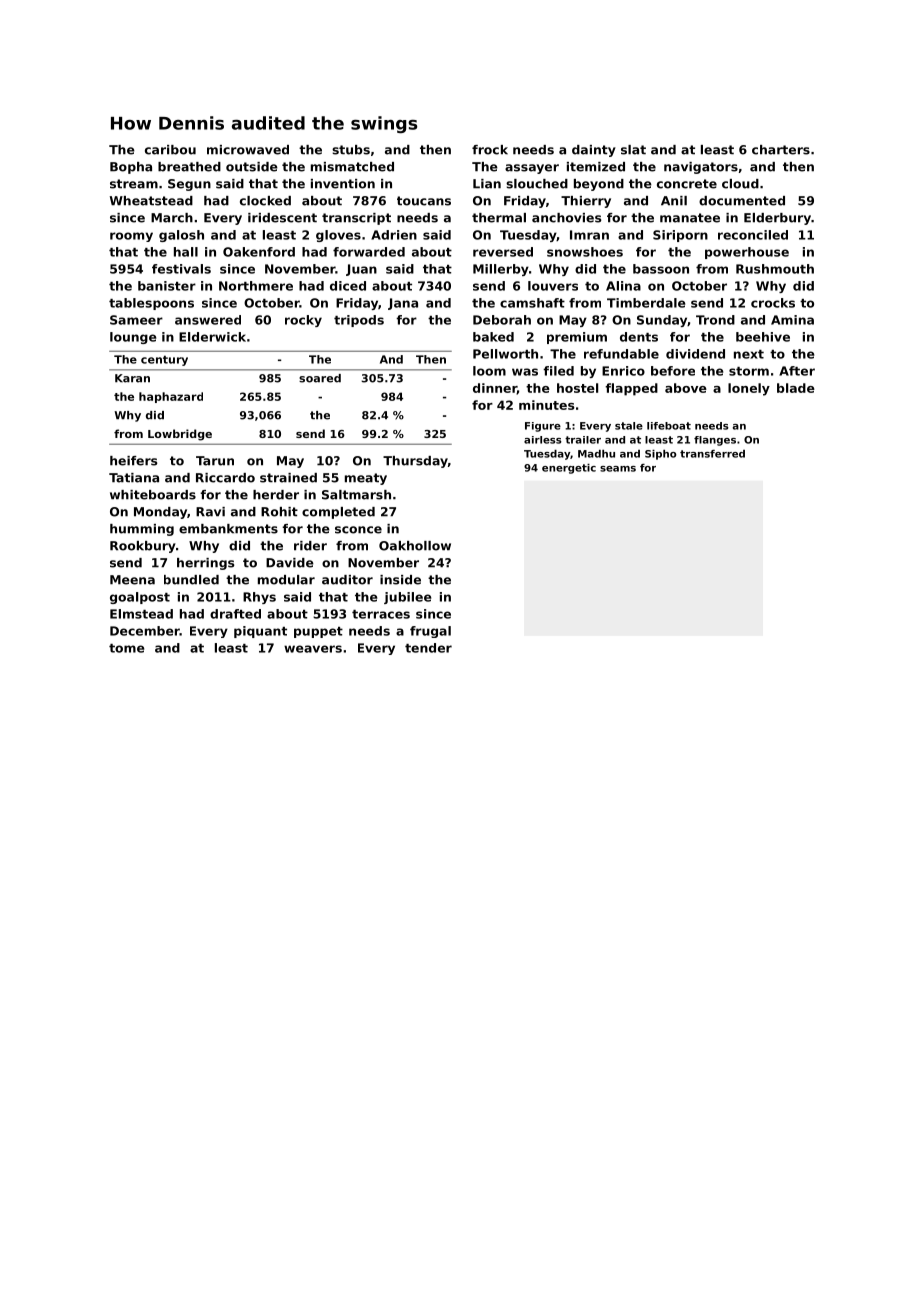 The height and width of the document is (1308, 924). I want to click on Millerby, so click(501, 270).
